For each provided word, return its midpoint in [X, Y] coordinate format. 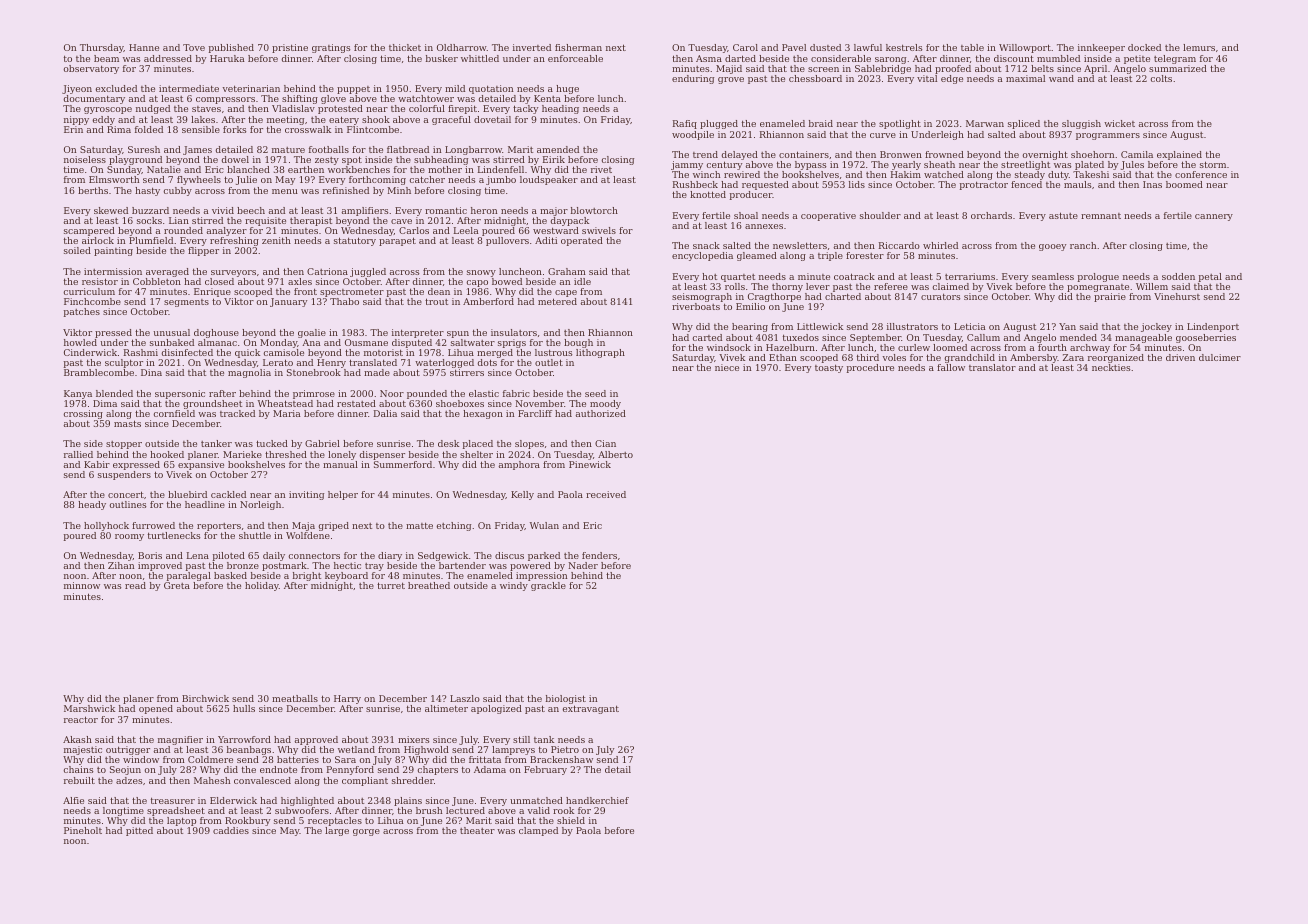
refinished [346, 190]
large [337, 831]
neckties [1111, 367]
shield [571, 820]
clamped [538, 831]
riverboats [696, 306]
